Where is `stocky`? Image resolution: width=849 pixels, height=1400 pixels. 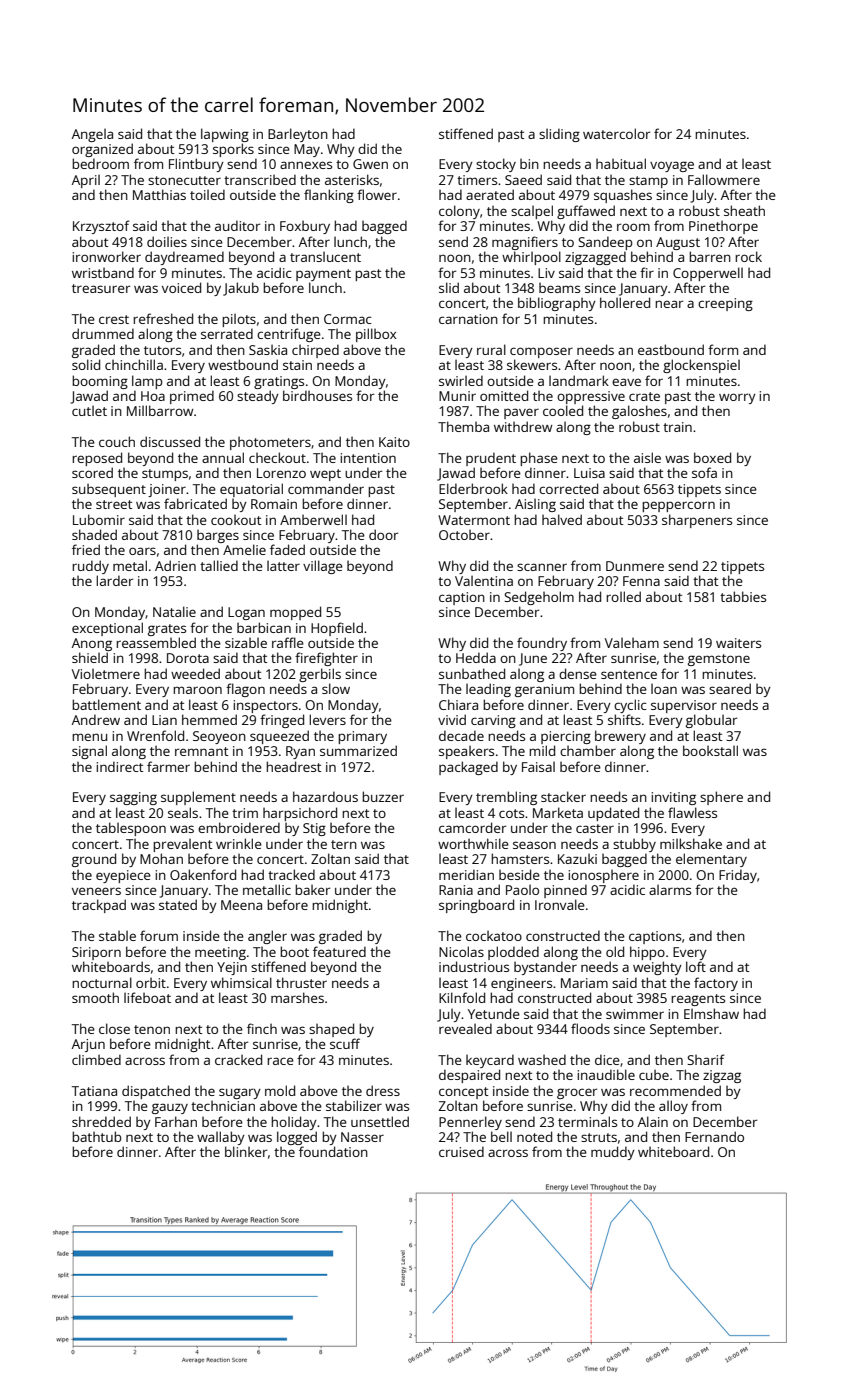
stocky is located at coordinates (496, 165).
